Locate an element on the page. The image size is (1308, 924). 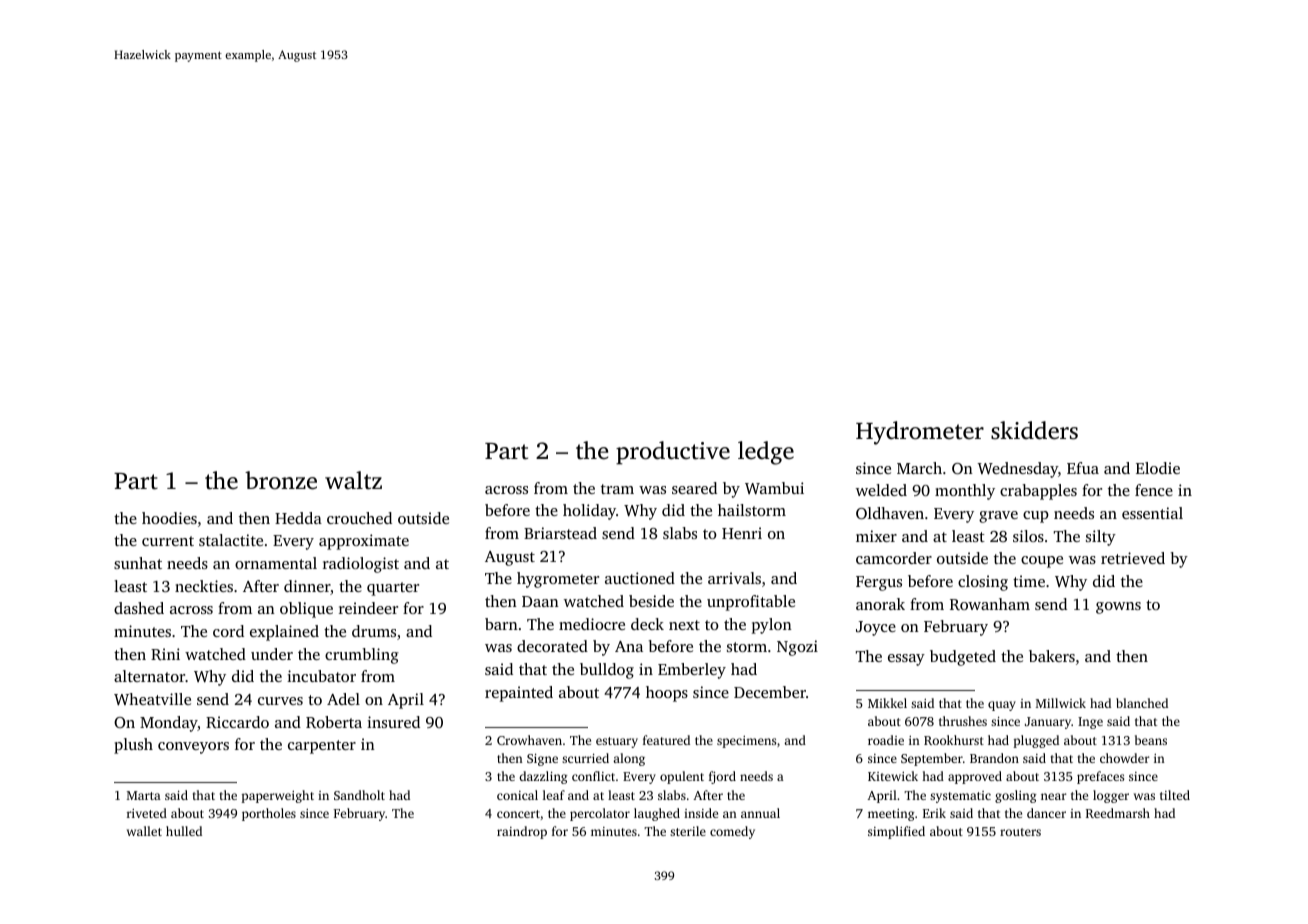
repainted is located at coordinates (519, 694).
